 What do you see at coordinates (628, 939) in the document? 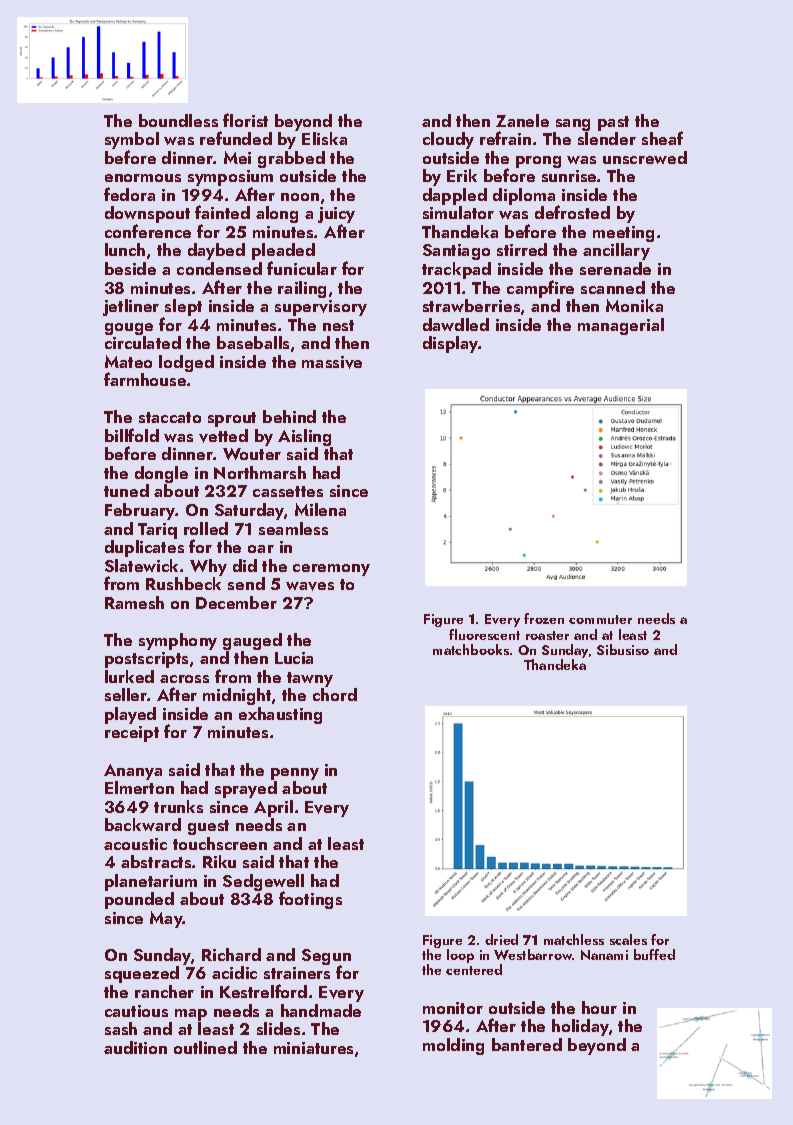
I see `scales` at bounding box center [628, 939].
